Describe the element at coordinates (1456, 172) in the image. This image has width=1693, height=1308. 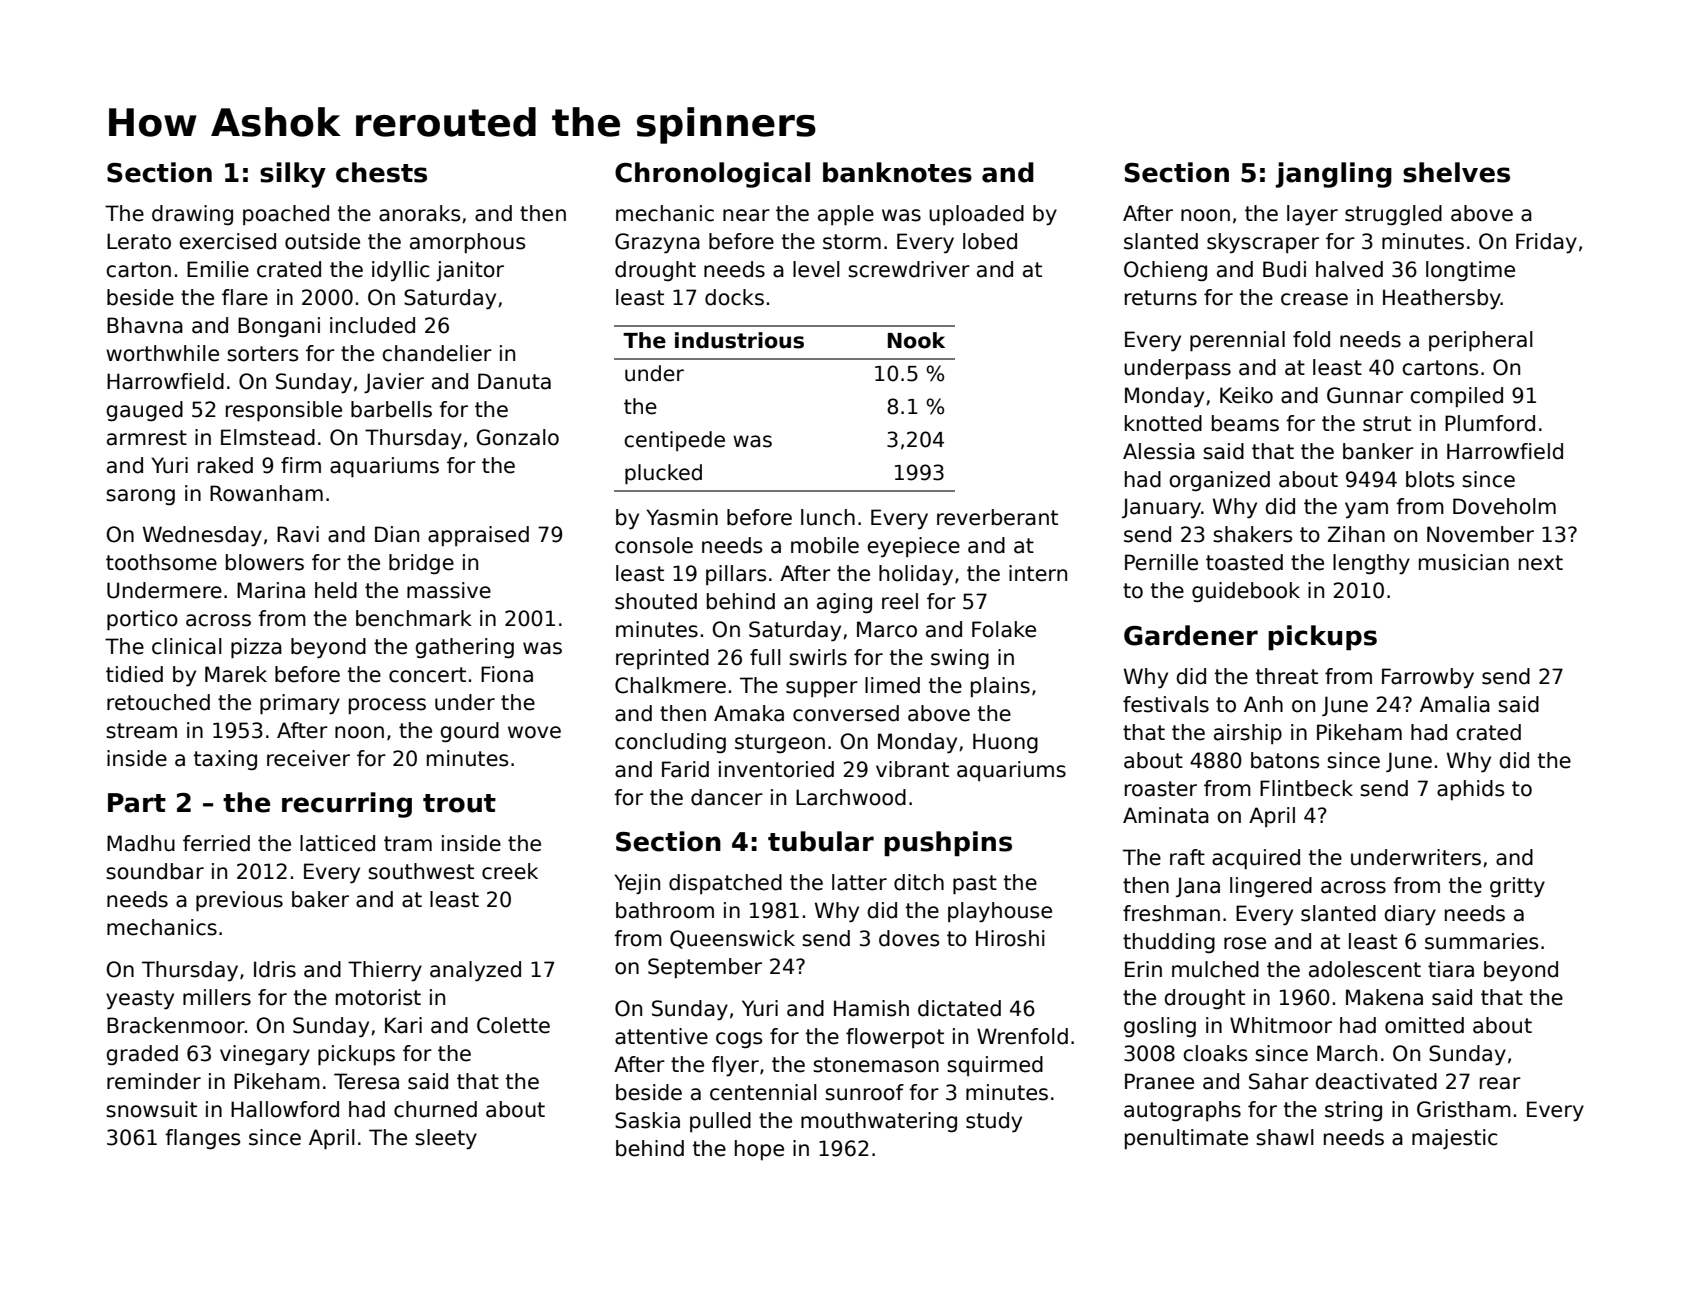
I see `shelves` at that location.
